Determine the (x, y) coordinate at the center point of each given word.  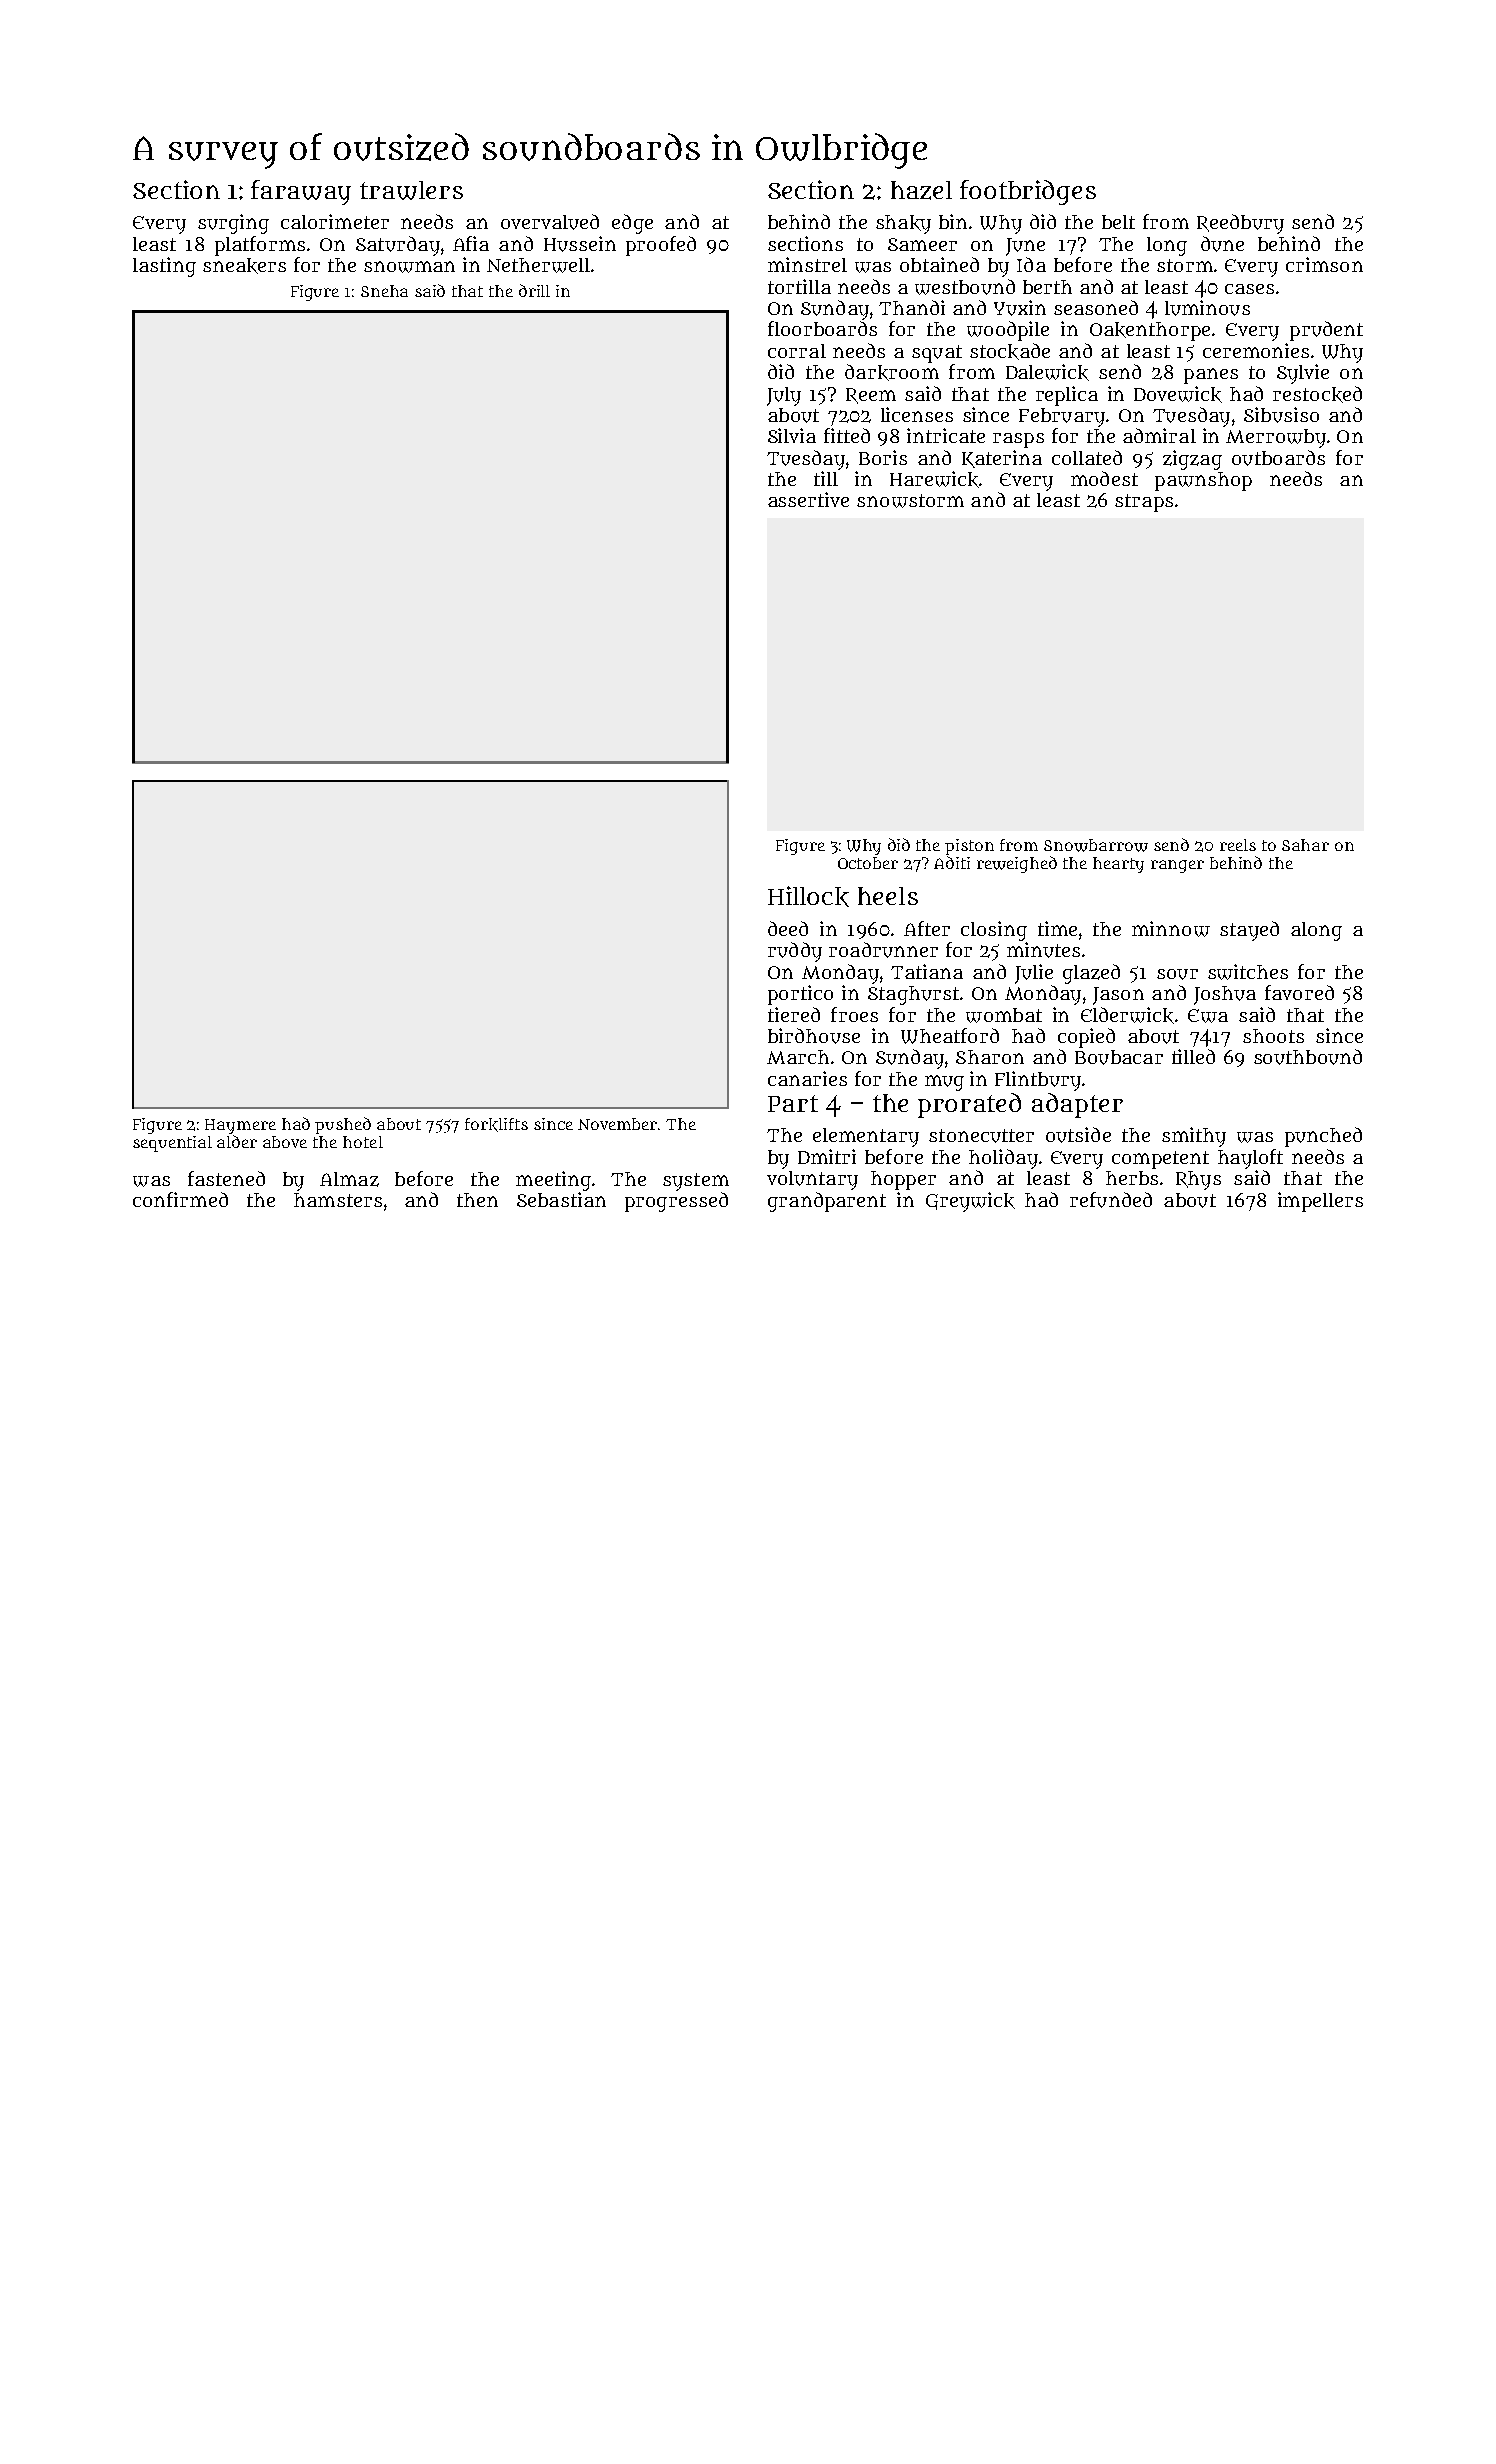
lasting (164, 267)
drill (534, 290)
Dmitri (827, 1156)
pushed (343, 1125)
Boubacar (1119, 1057)
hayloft (1250, 1159)
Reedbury (1240, 224)
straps (1144, 503)
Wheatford (950, 1036)
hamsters (338, 1200)
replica (1067, 396)
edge (632, 224)
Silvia (792, 435)
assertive (808, 499)
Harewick (934, 479)
